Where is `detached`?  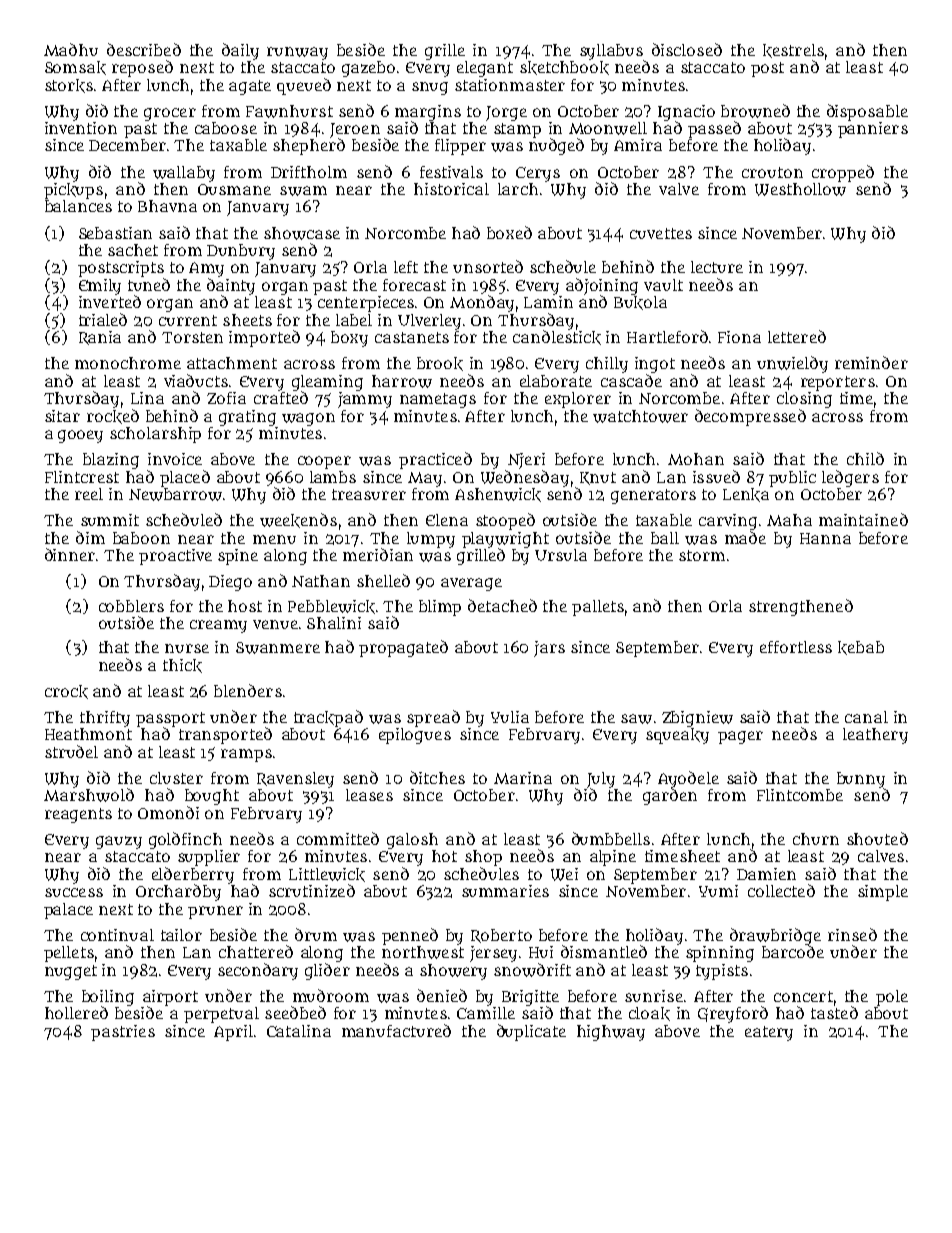
detached is located at coordinates (502, 605).
